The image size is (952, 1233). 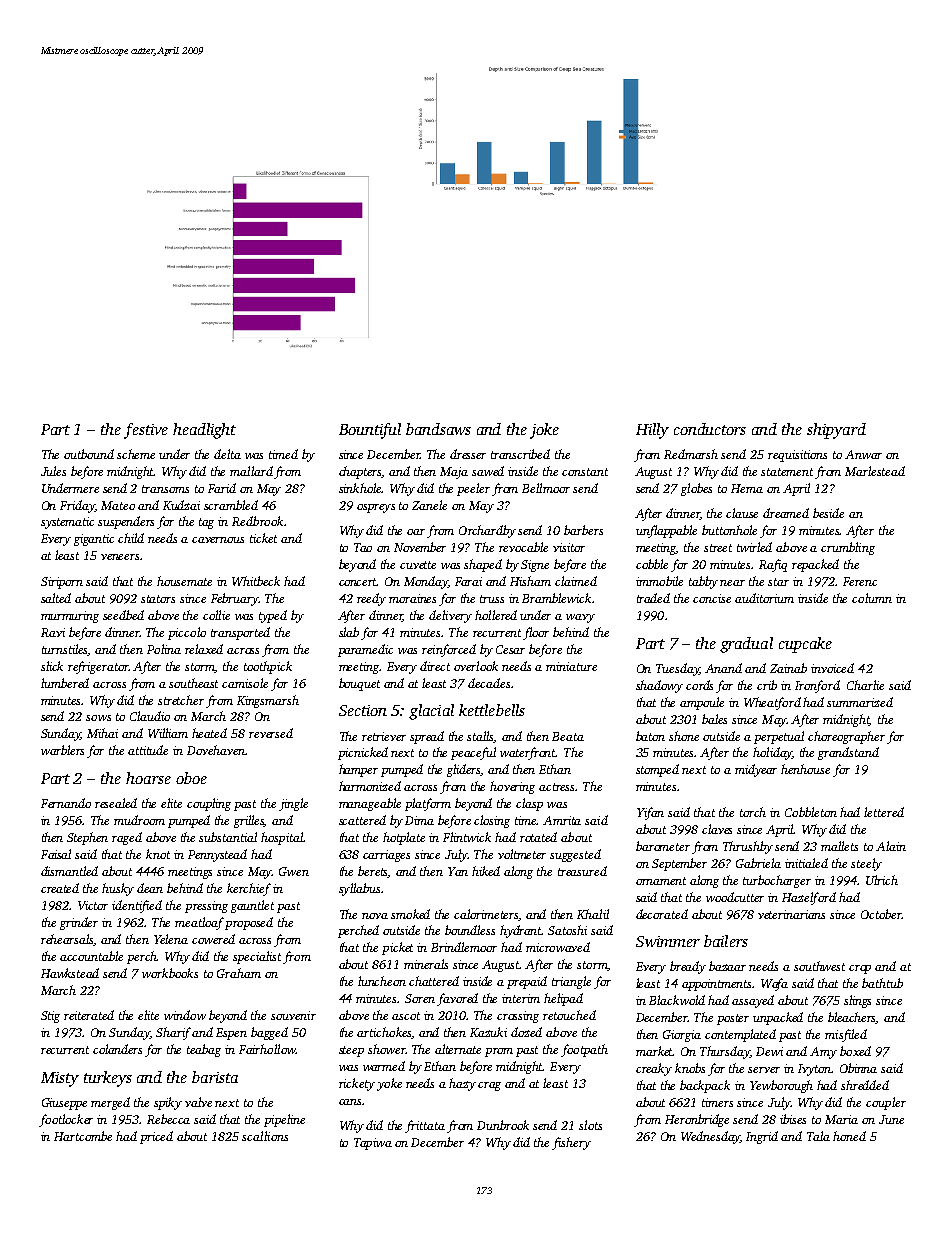 I want to click on henhouse, so click(x=805, y=769).
